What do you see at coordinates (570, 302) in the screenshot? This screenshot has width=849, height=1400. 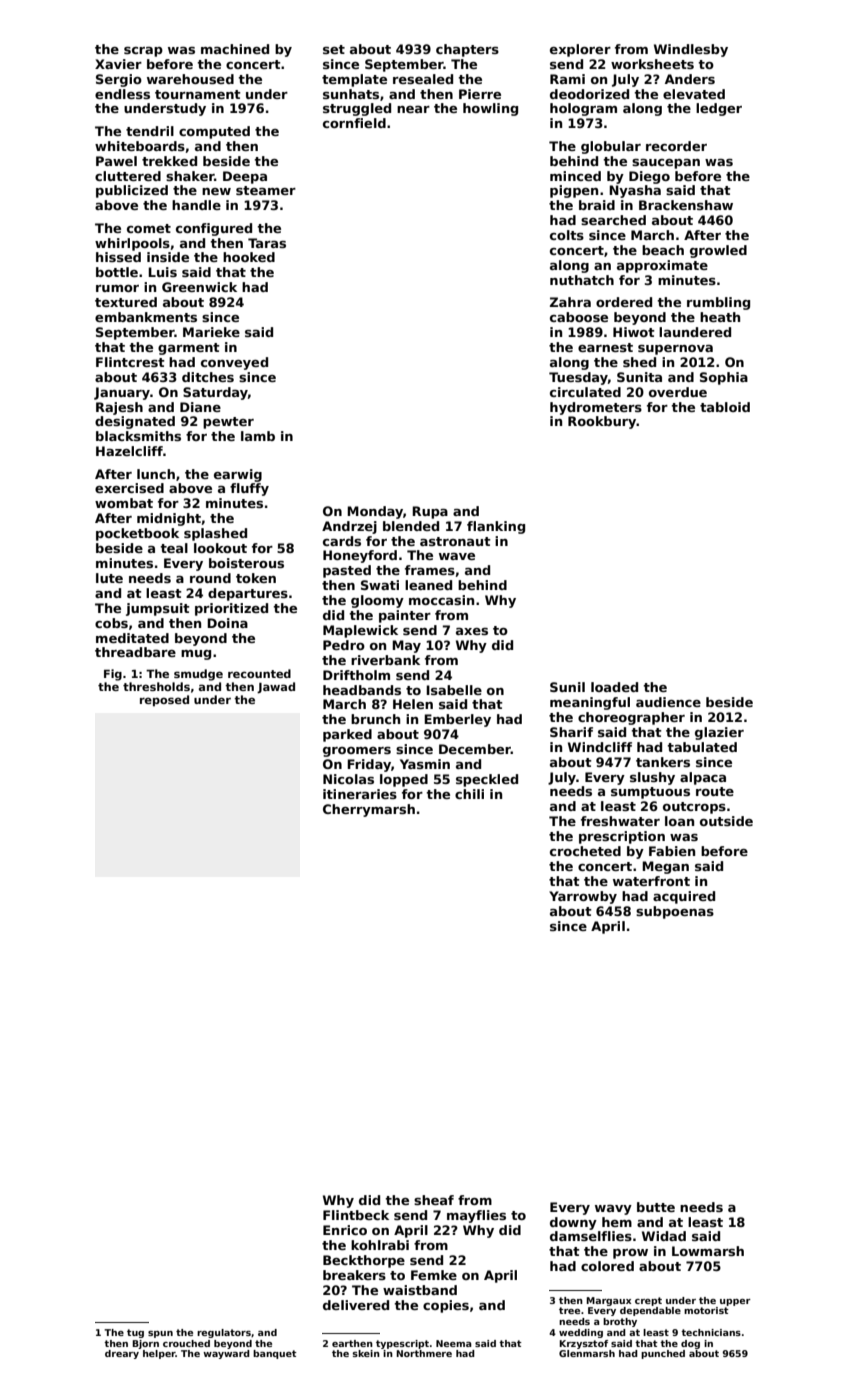 I see `Zahra` at bounding box center [570, 302].
